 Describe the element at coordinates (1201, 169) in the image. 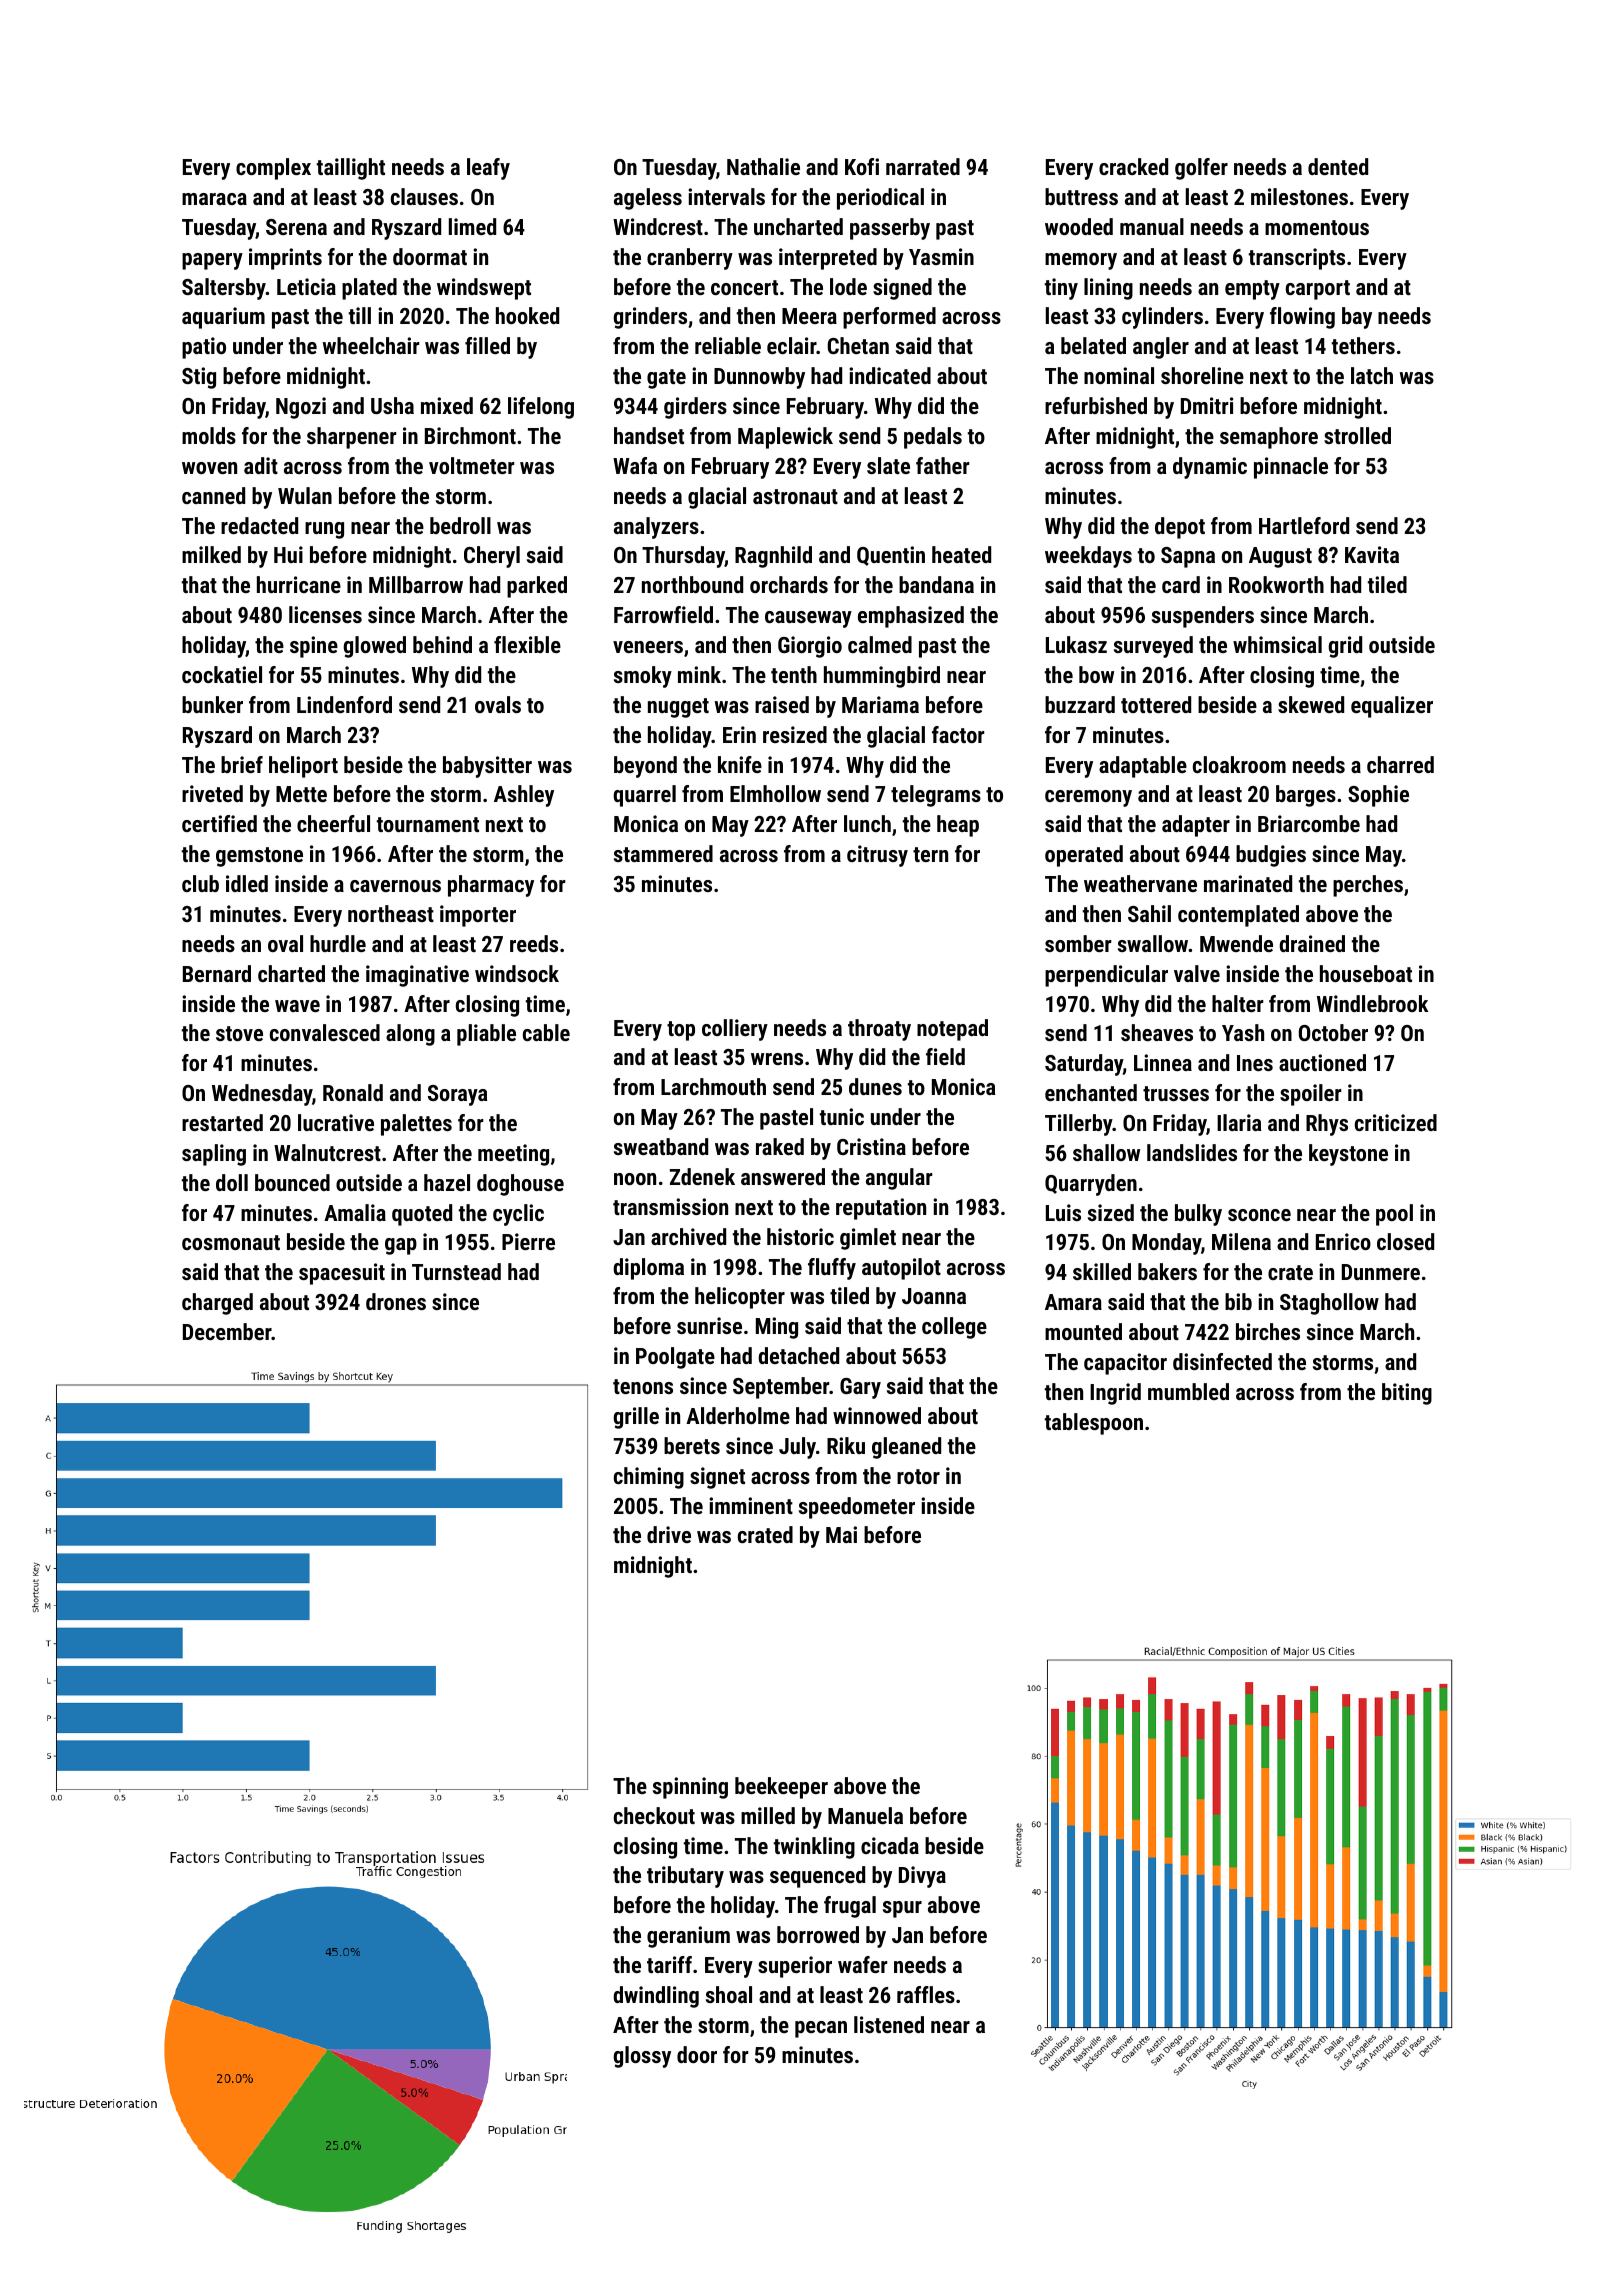

I see `golfer` at that location.
